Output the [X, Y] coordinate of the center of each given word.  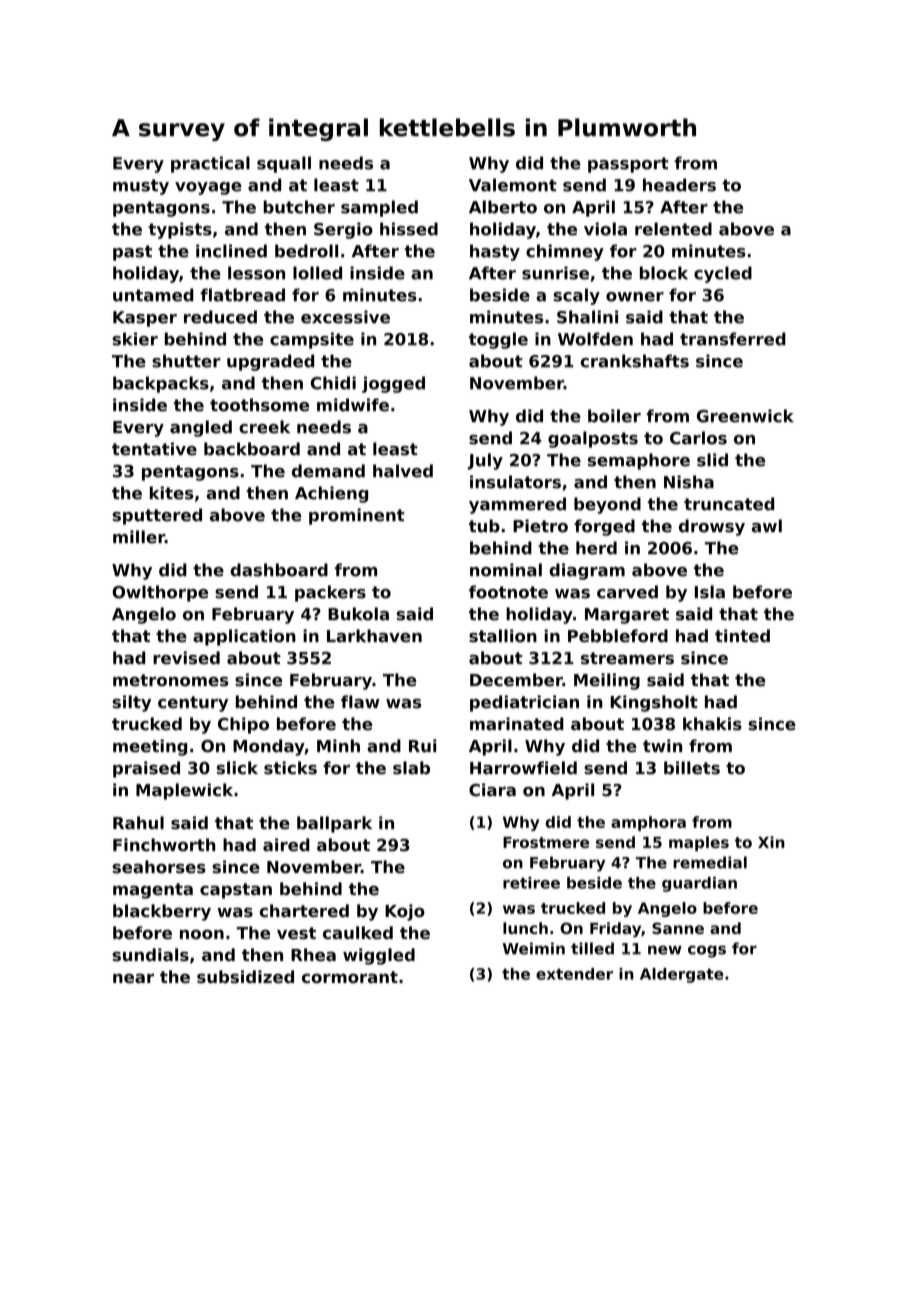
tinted [742, 636]
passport [628, 165]
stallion [503, 636]
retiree [531, 883]
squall [284, 164]
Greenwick [745, 416]
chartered [304, 910]
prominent [356, 516]
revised [186, 658]
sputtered [157, 516]
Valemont [513, 185]
